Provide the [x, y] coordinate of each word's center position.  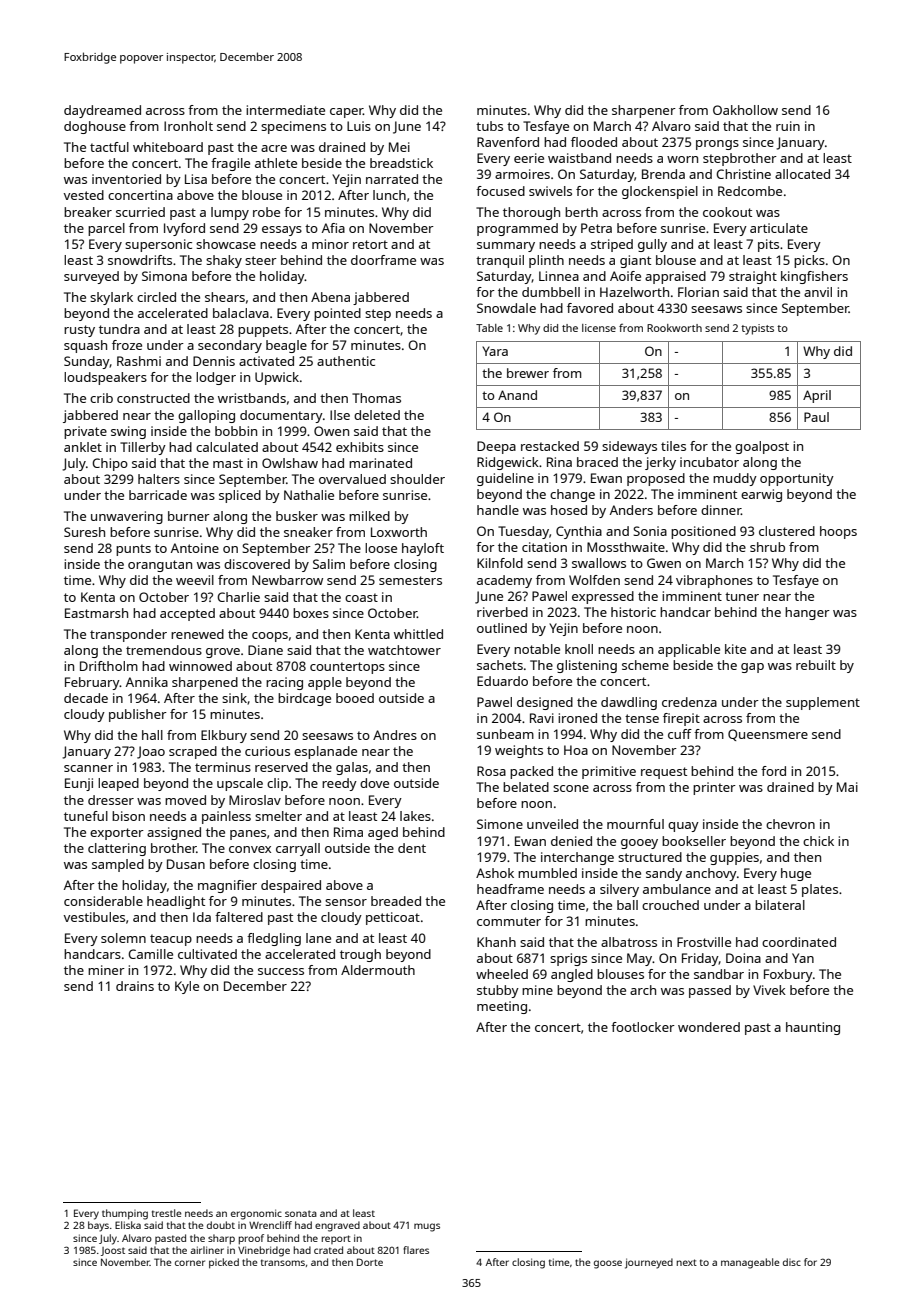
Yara [495, 351]
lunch [389, 195]
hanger [807, 613]
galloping [206, 416]
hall [152, 735]
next [687, 1262]
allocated [802, 174]
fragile [230, 164]
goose [608, 1264]
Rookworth [674, 328]
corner [190, 1263]
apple [325, 683]
